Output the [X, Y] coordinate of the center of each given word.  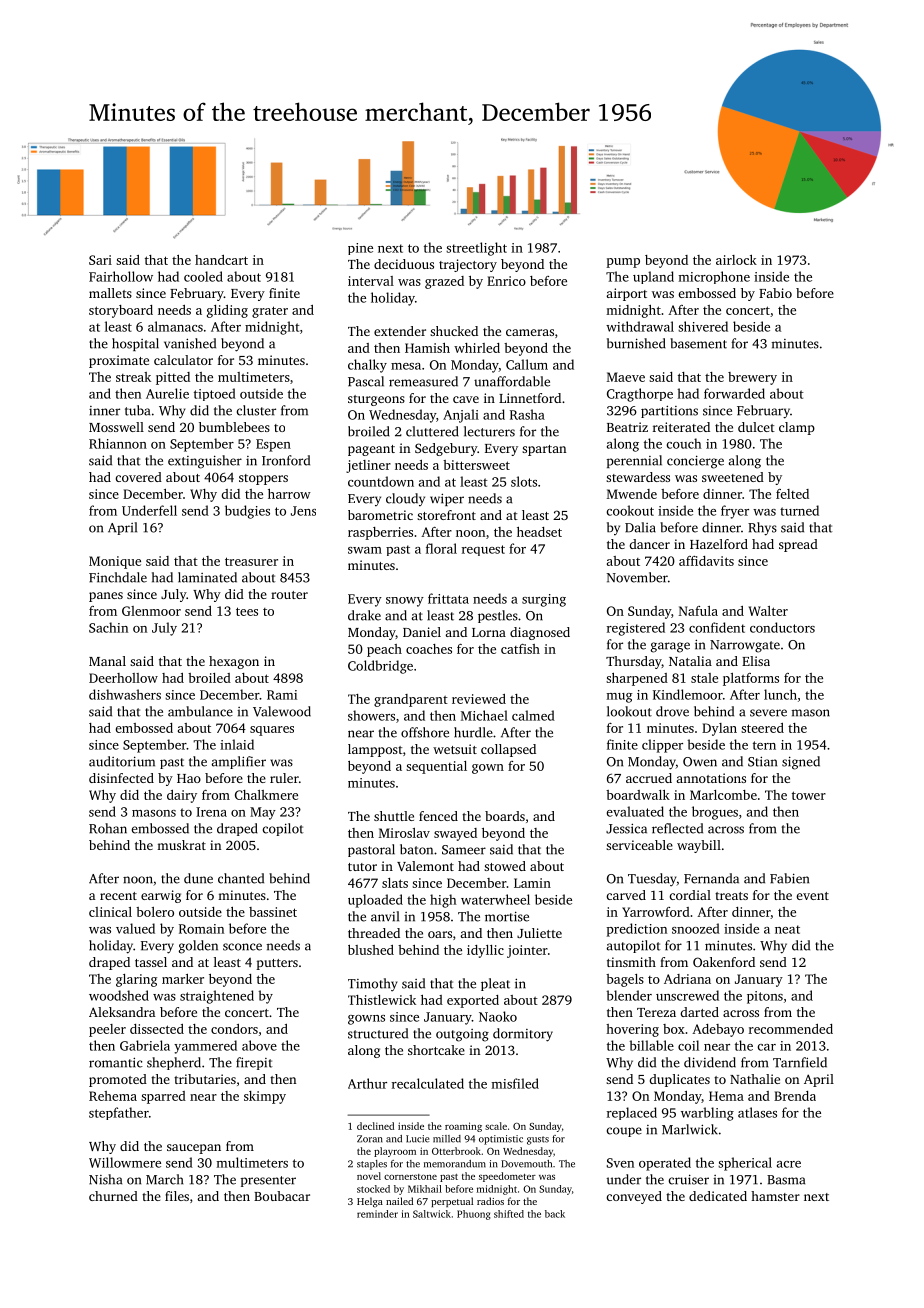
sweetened [733, 477]
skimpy [265, 1097]
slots [524, 481]
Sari [100, 260]
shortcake [436, 1050]
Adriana [687, 979]
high [443, 901]
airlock [736, 260]
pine [360, 249]
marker [183, 979]
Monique [115, 562]
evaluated [635, 811]
